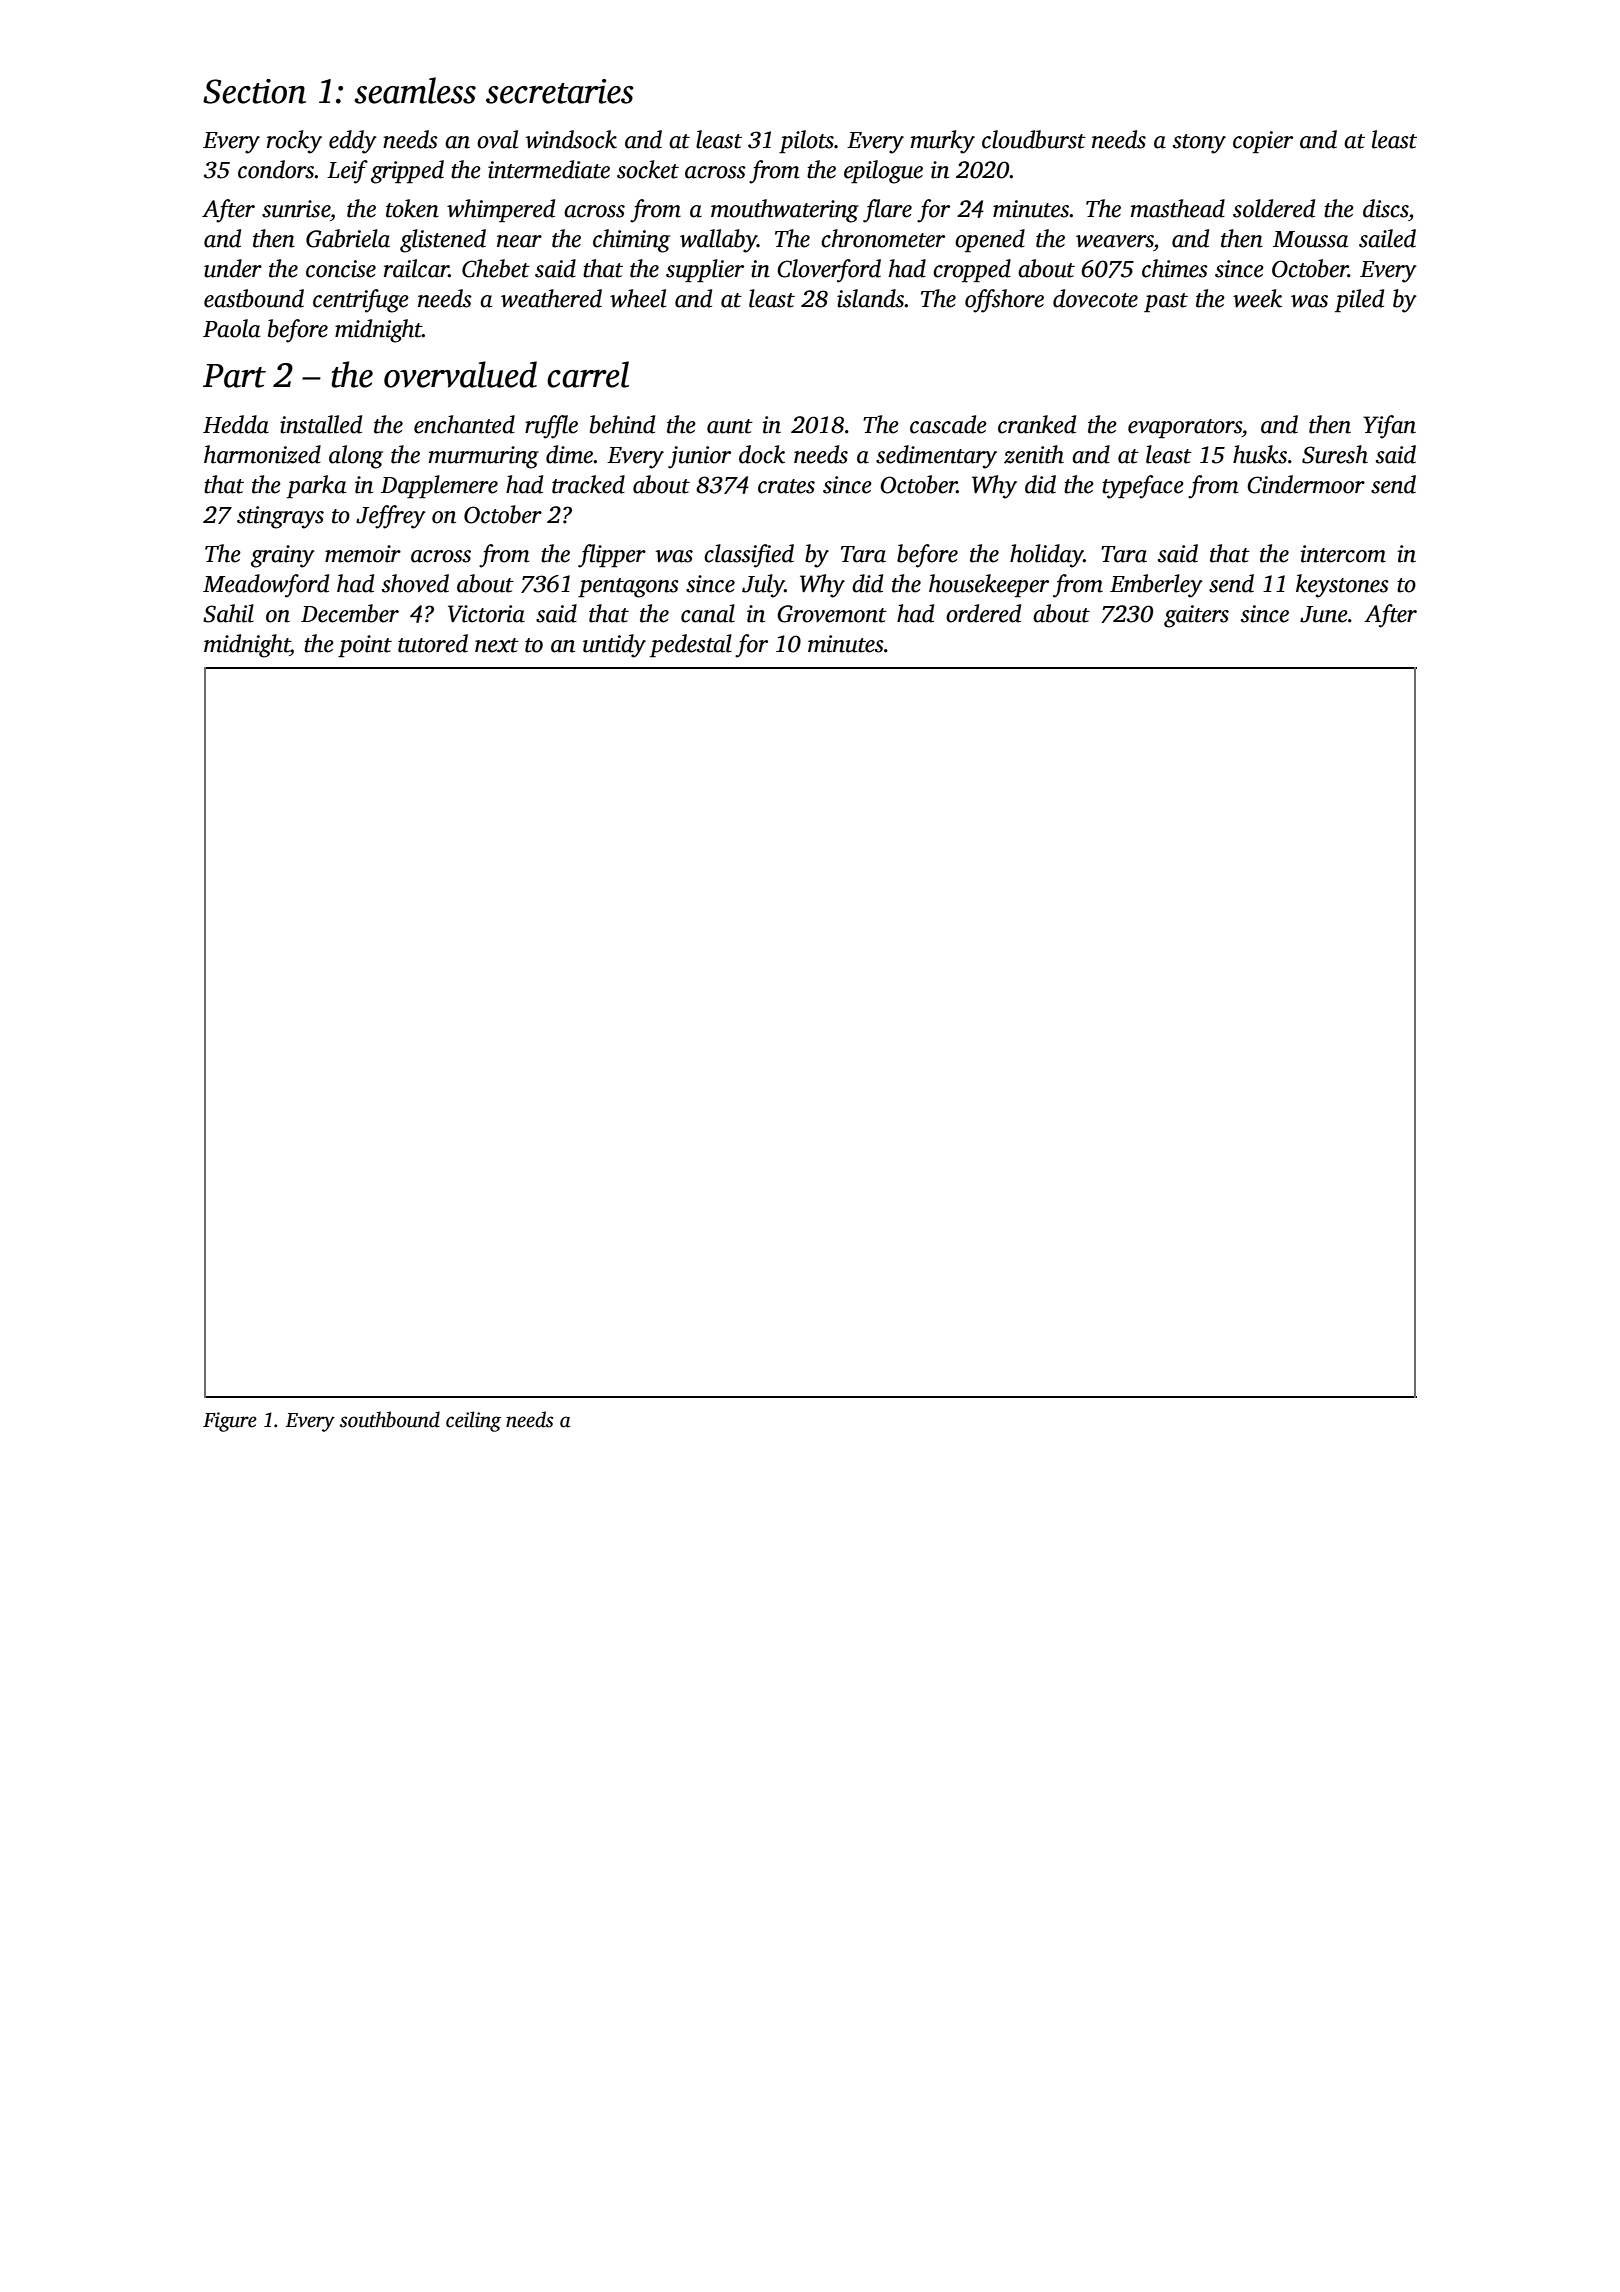 This image has height=2292, width=1620. I want to click on seamless, so click(415, 90).
